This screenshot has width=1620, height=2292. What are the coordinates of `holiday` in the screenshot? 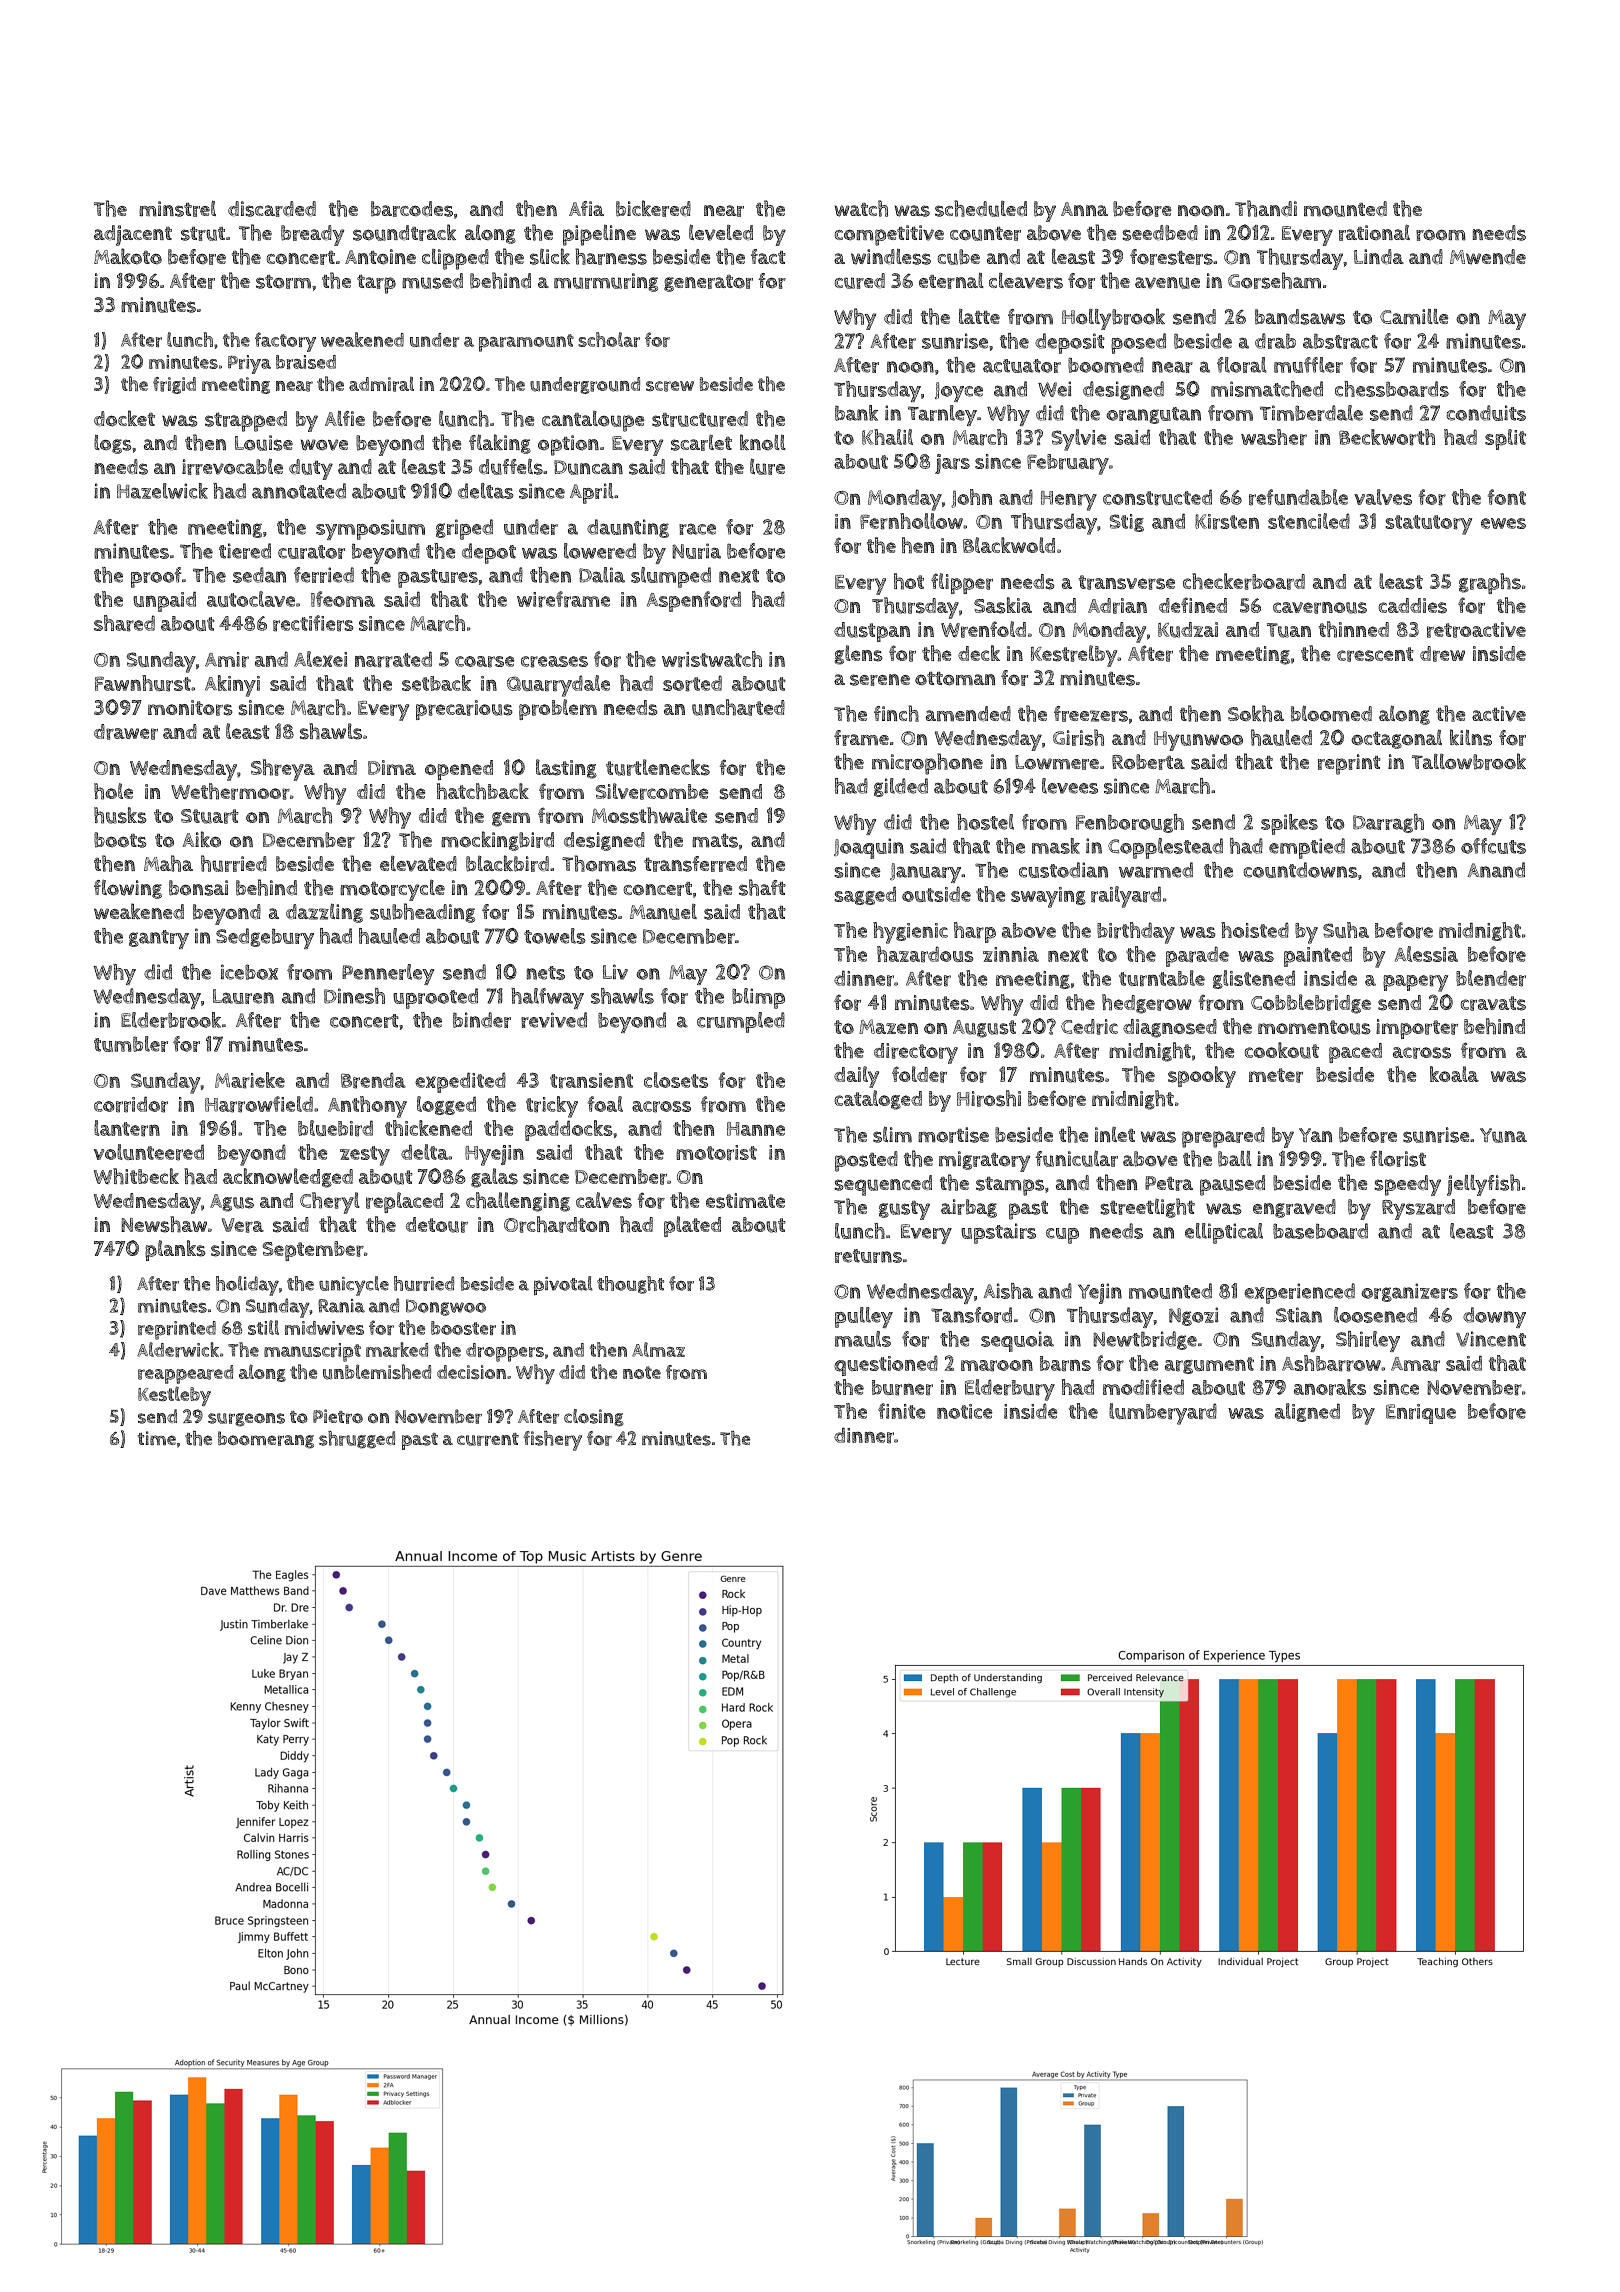 It's located at (247, 1286).
